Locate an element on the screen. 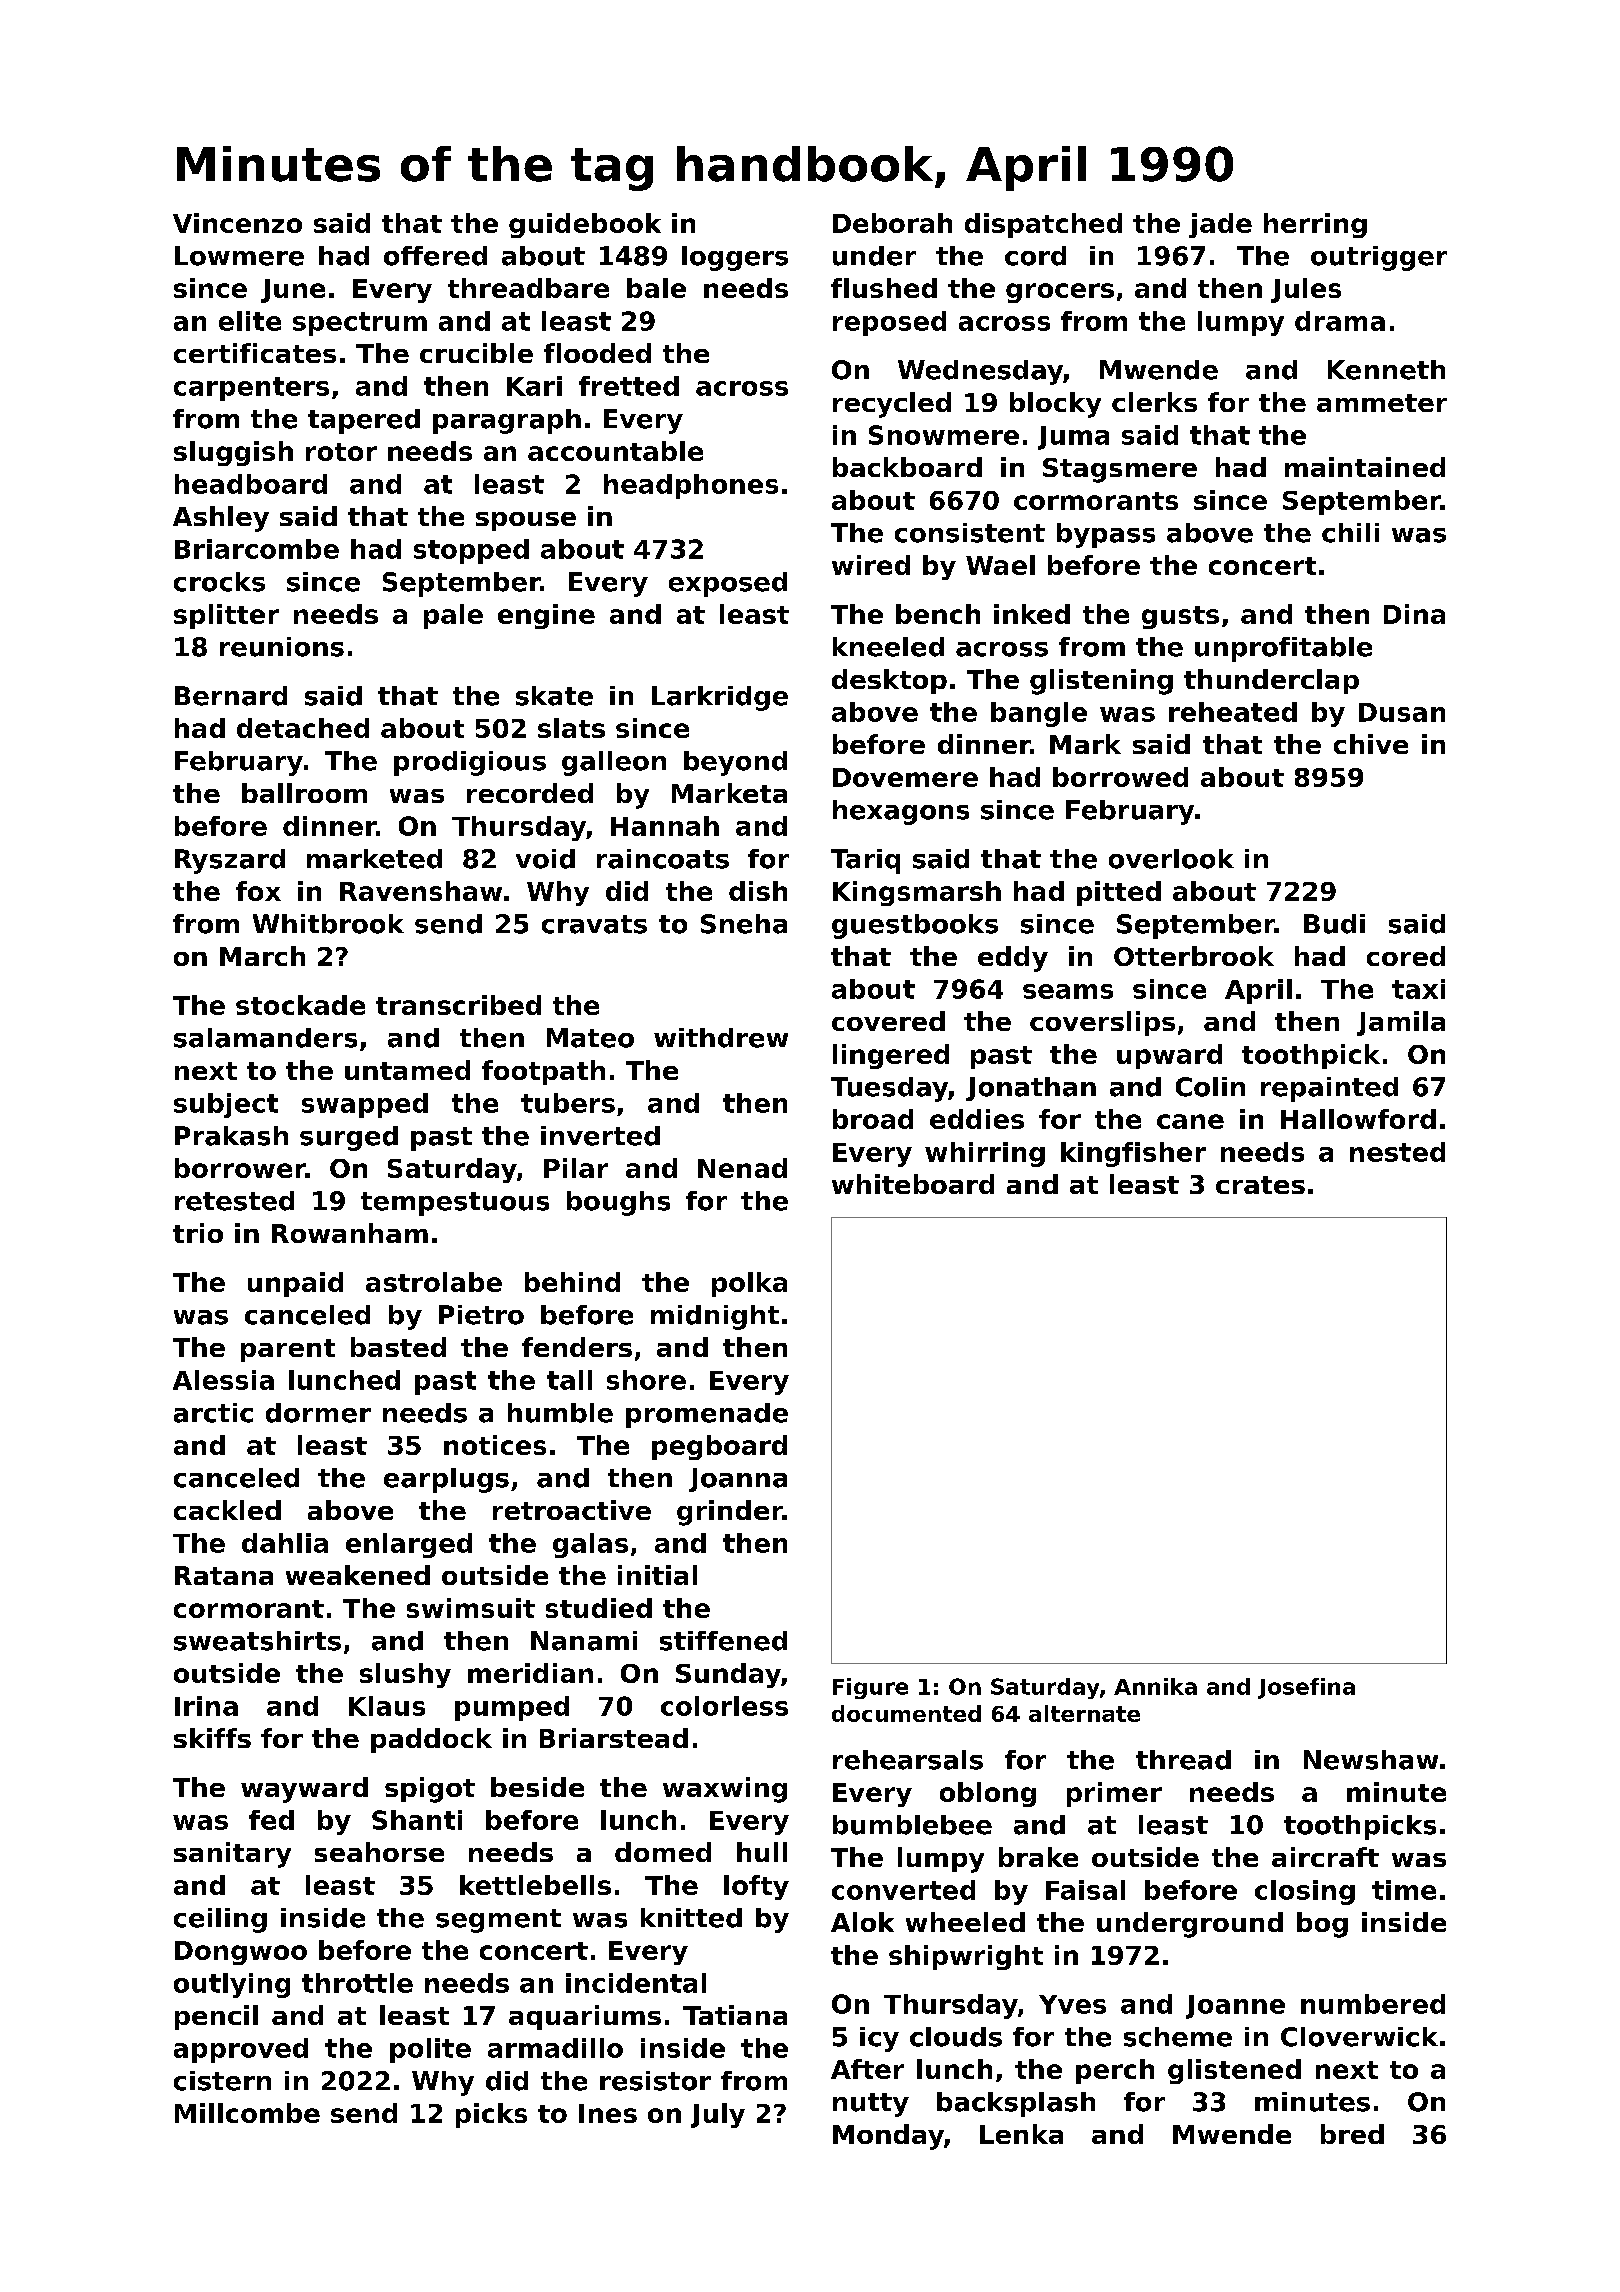 The height and width of the screenshot is (2292, 1620). offered is located at coordinates (435, 256).
